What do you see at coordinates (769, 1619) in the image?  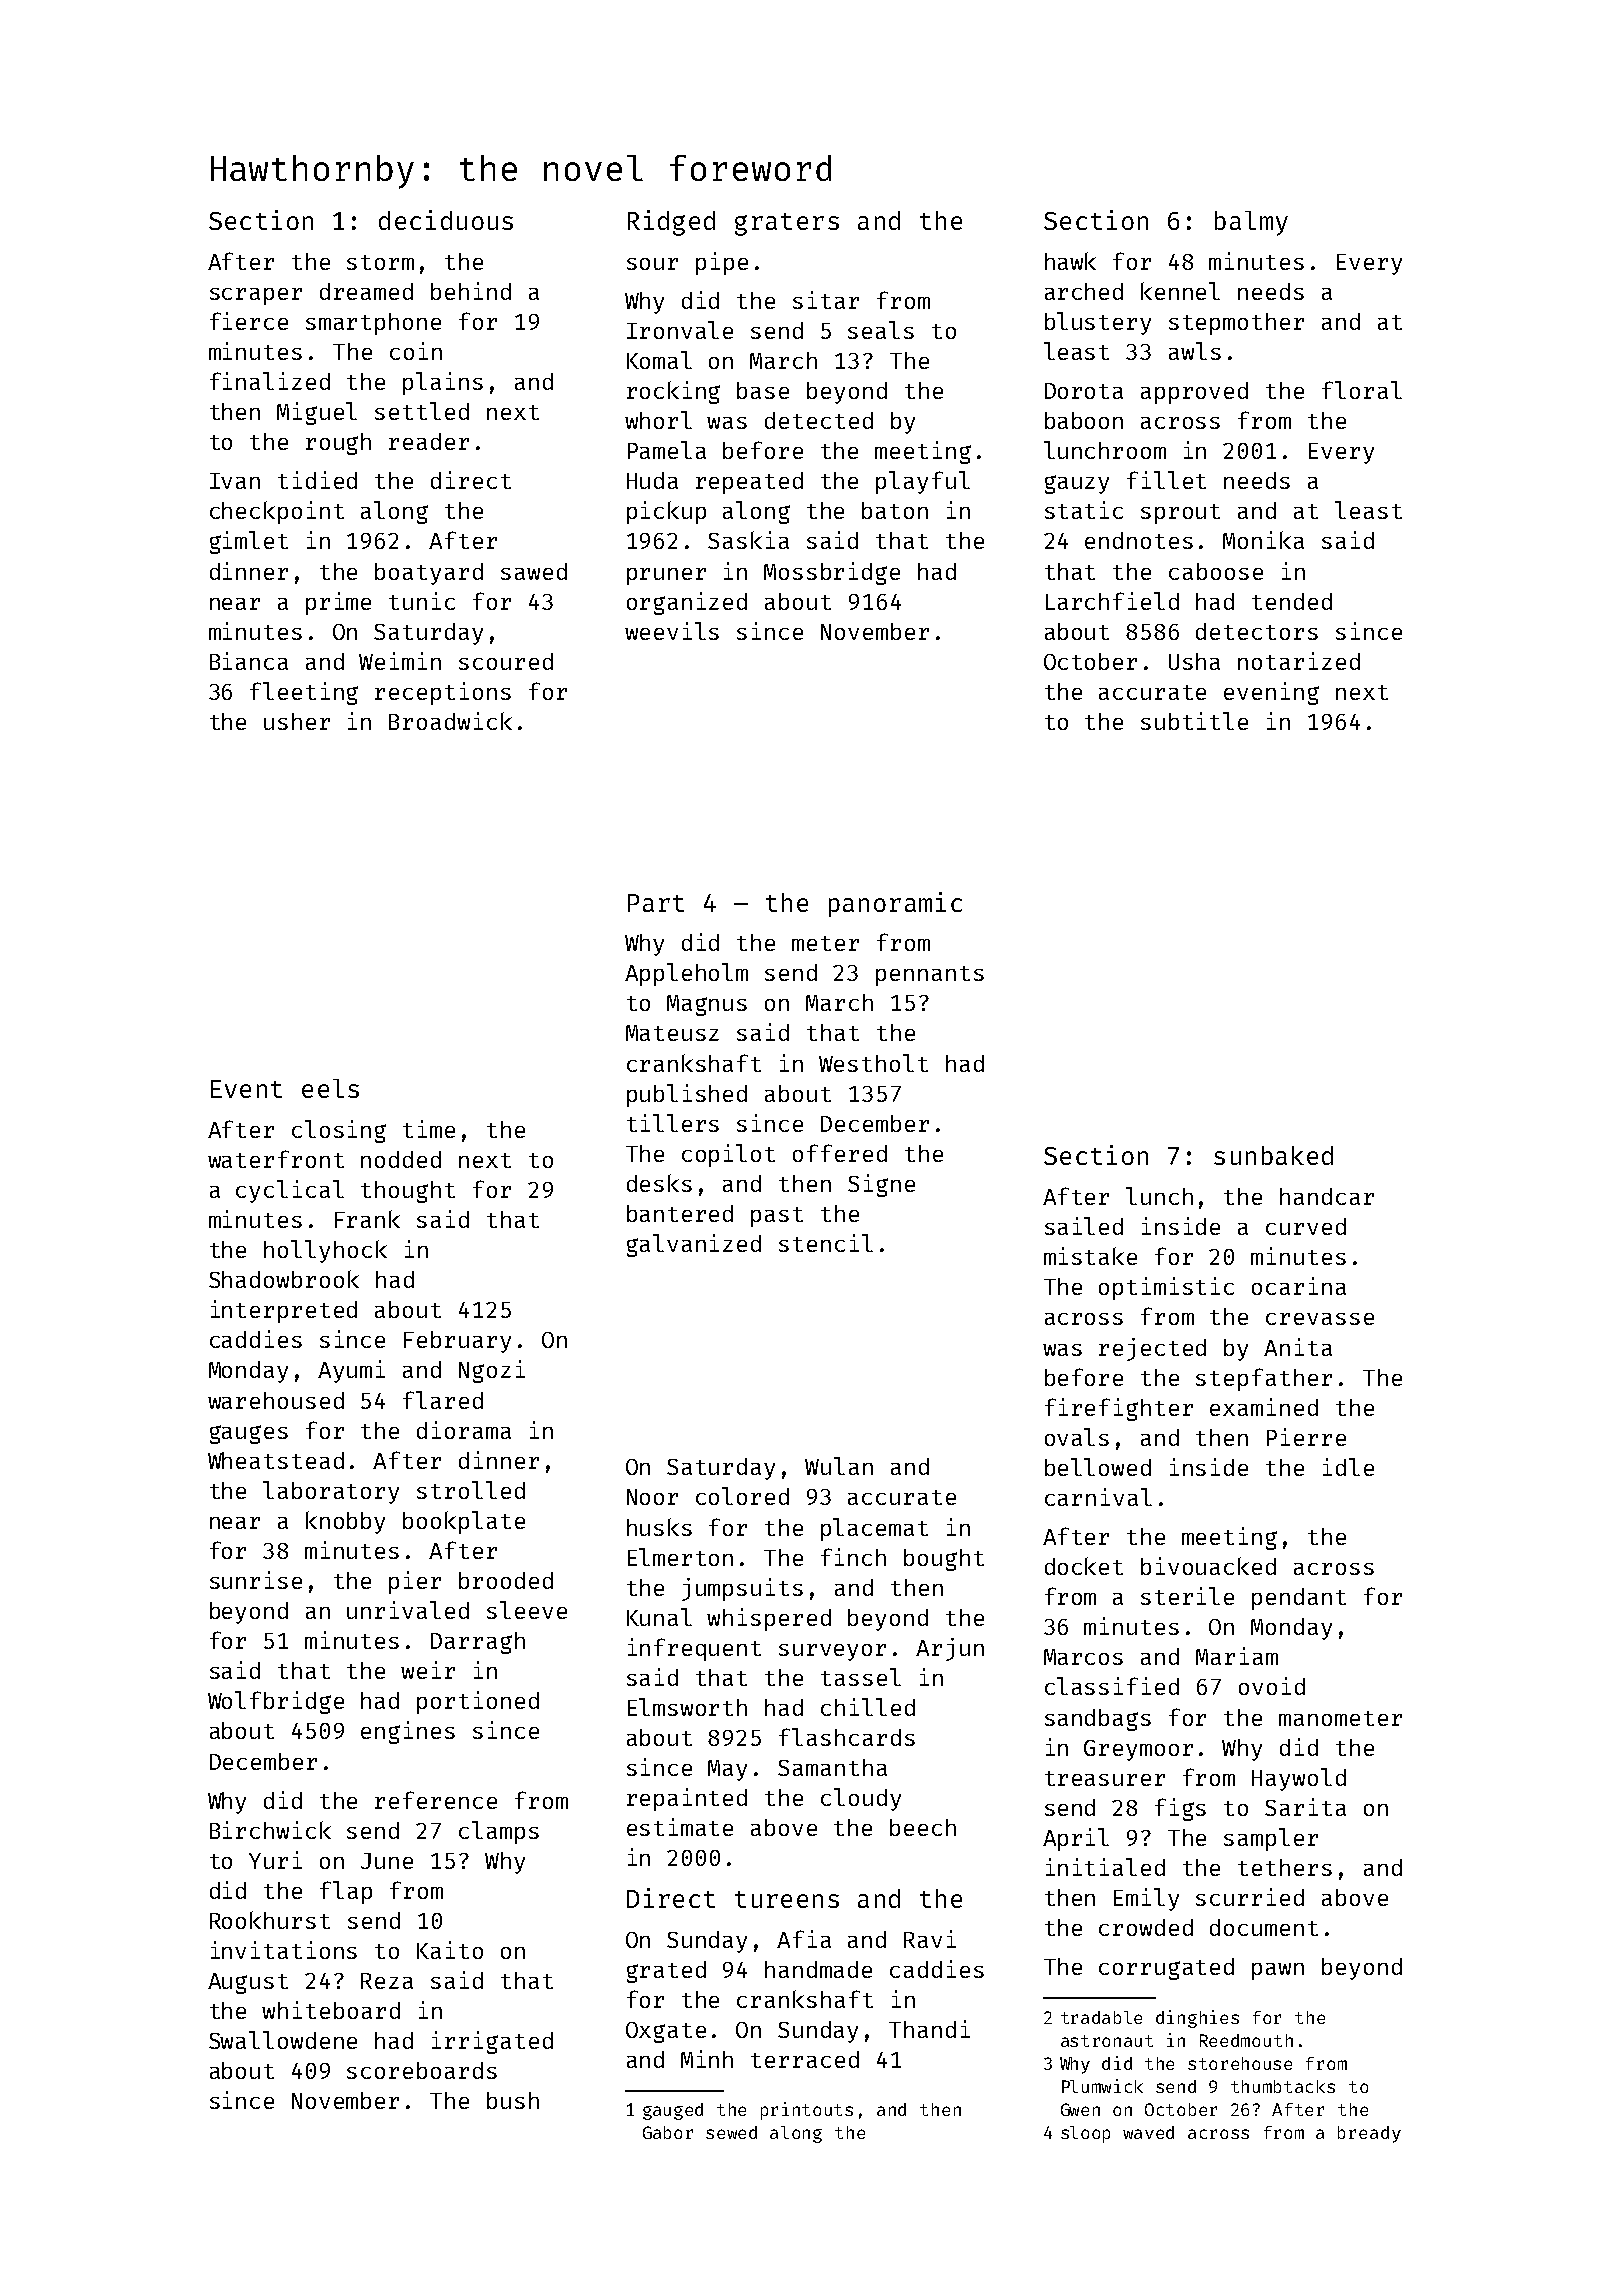 I see `whispered` at bounding box center [769, 1619].
